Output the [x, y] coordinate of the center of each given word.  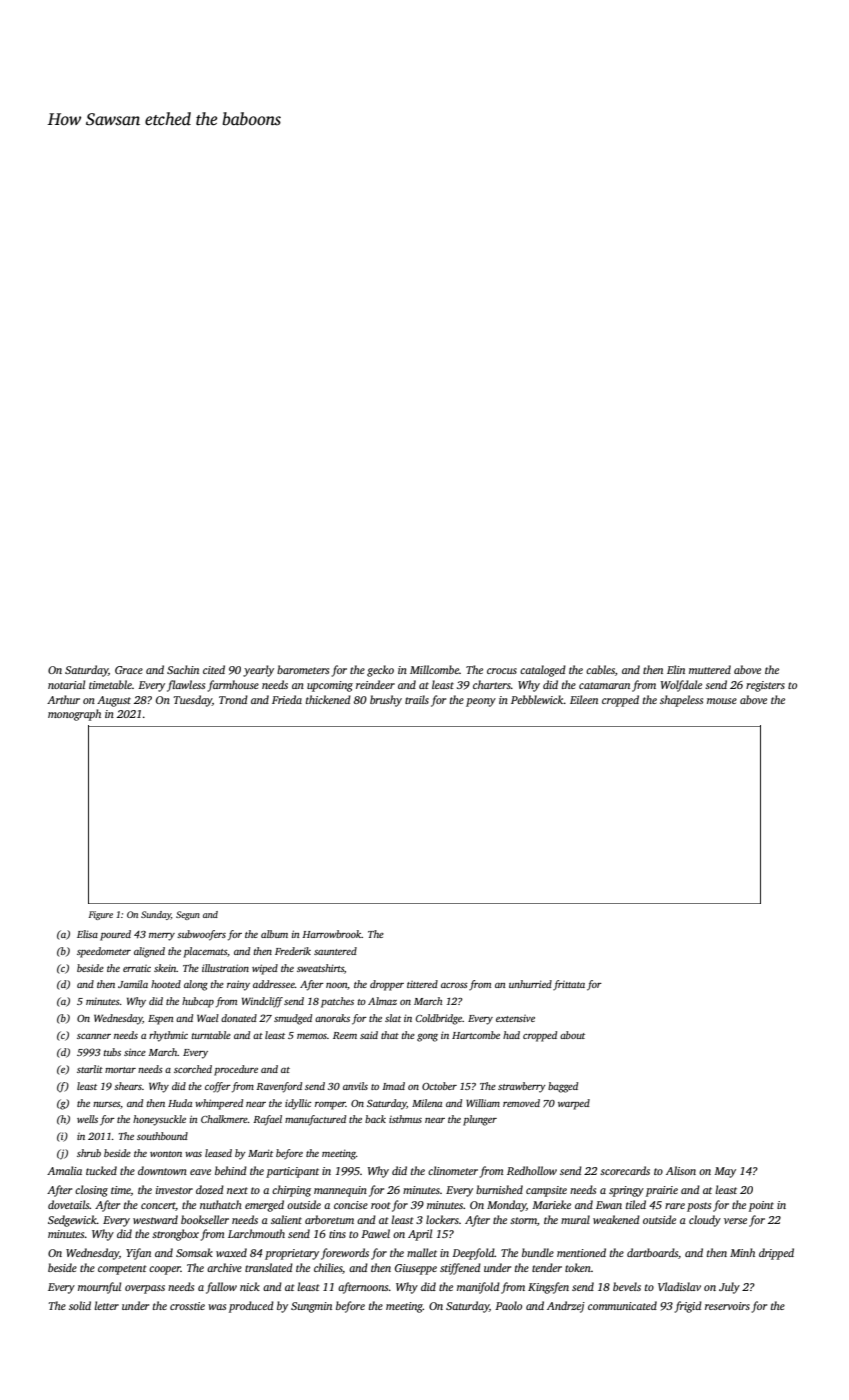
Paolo [508, 1305]
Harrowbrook [332, 934]
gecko [380, 671]
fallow [221, 1288]
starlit [90, 1069]
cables [600, 669]
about [572, 1035]
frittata [569, 985]
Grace [129, 670]
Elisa [87, 934]
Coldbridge [439, 1019]
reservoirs [727, 1306]
